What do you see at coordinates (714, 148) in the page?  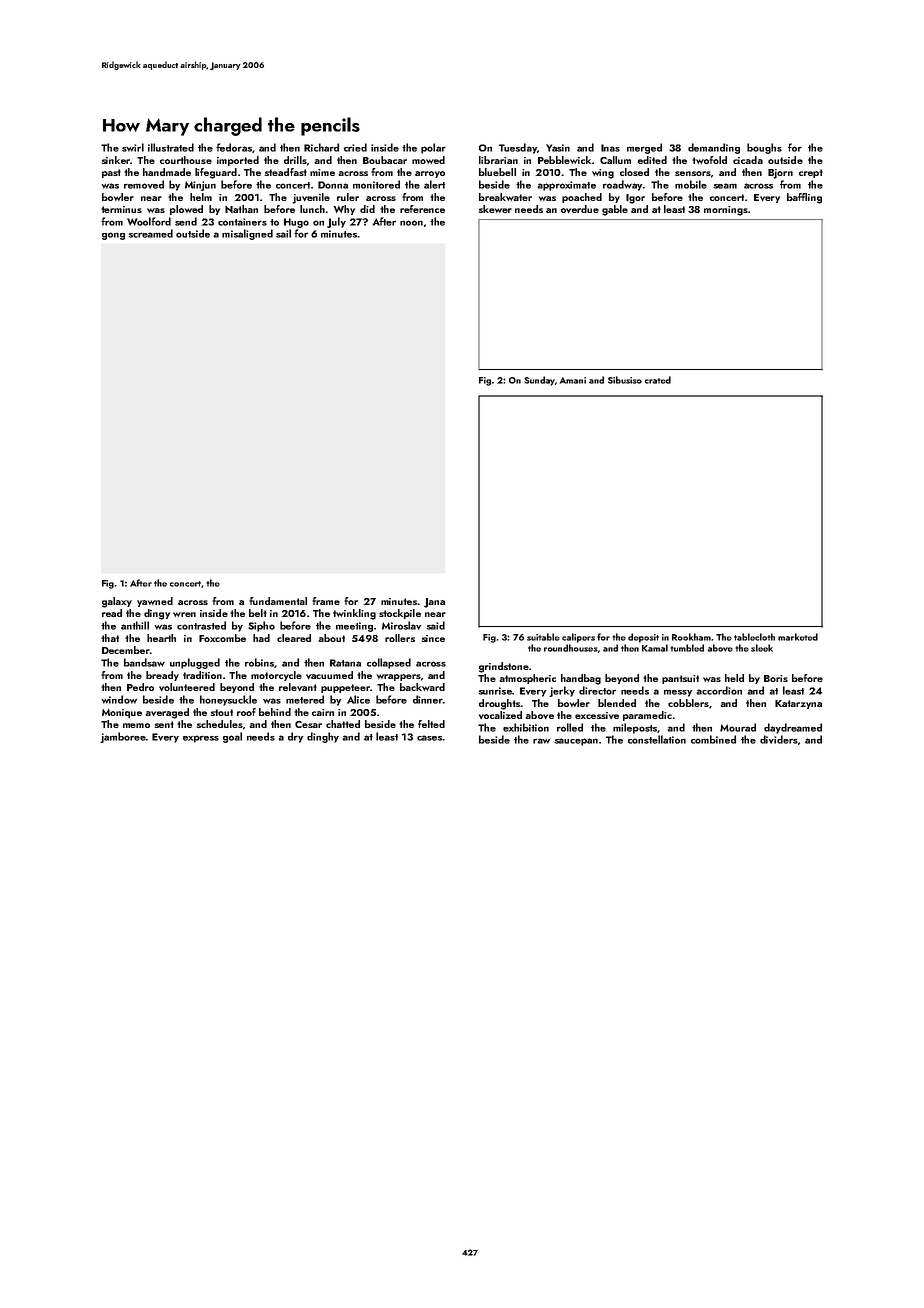 I see `demanding` at bounding box center [714, 148].
